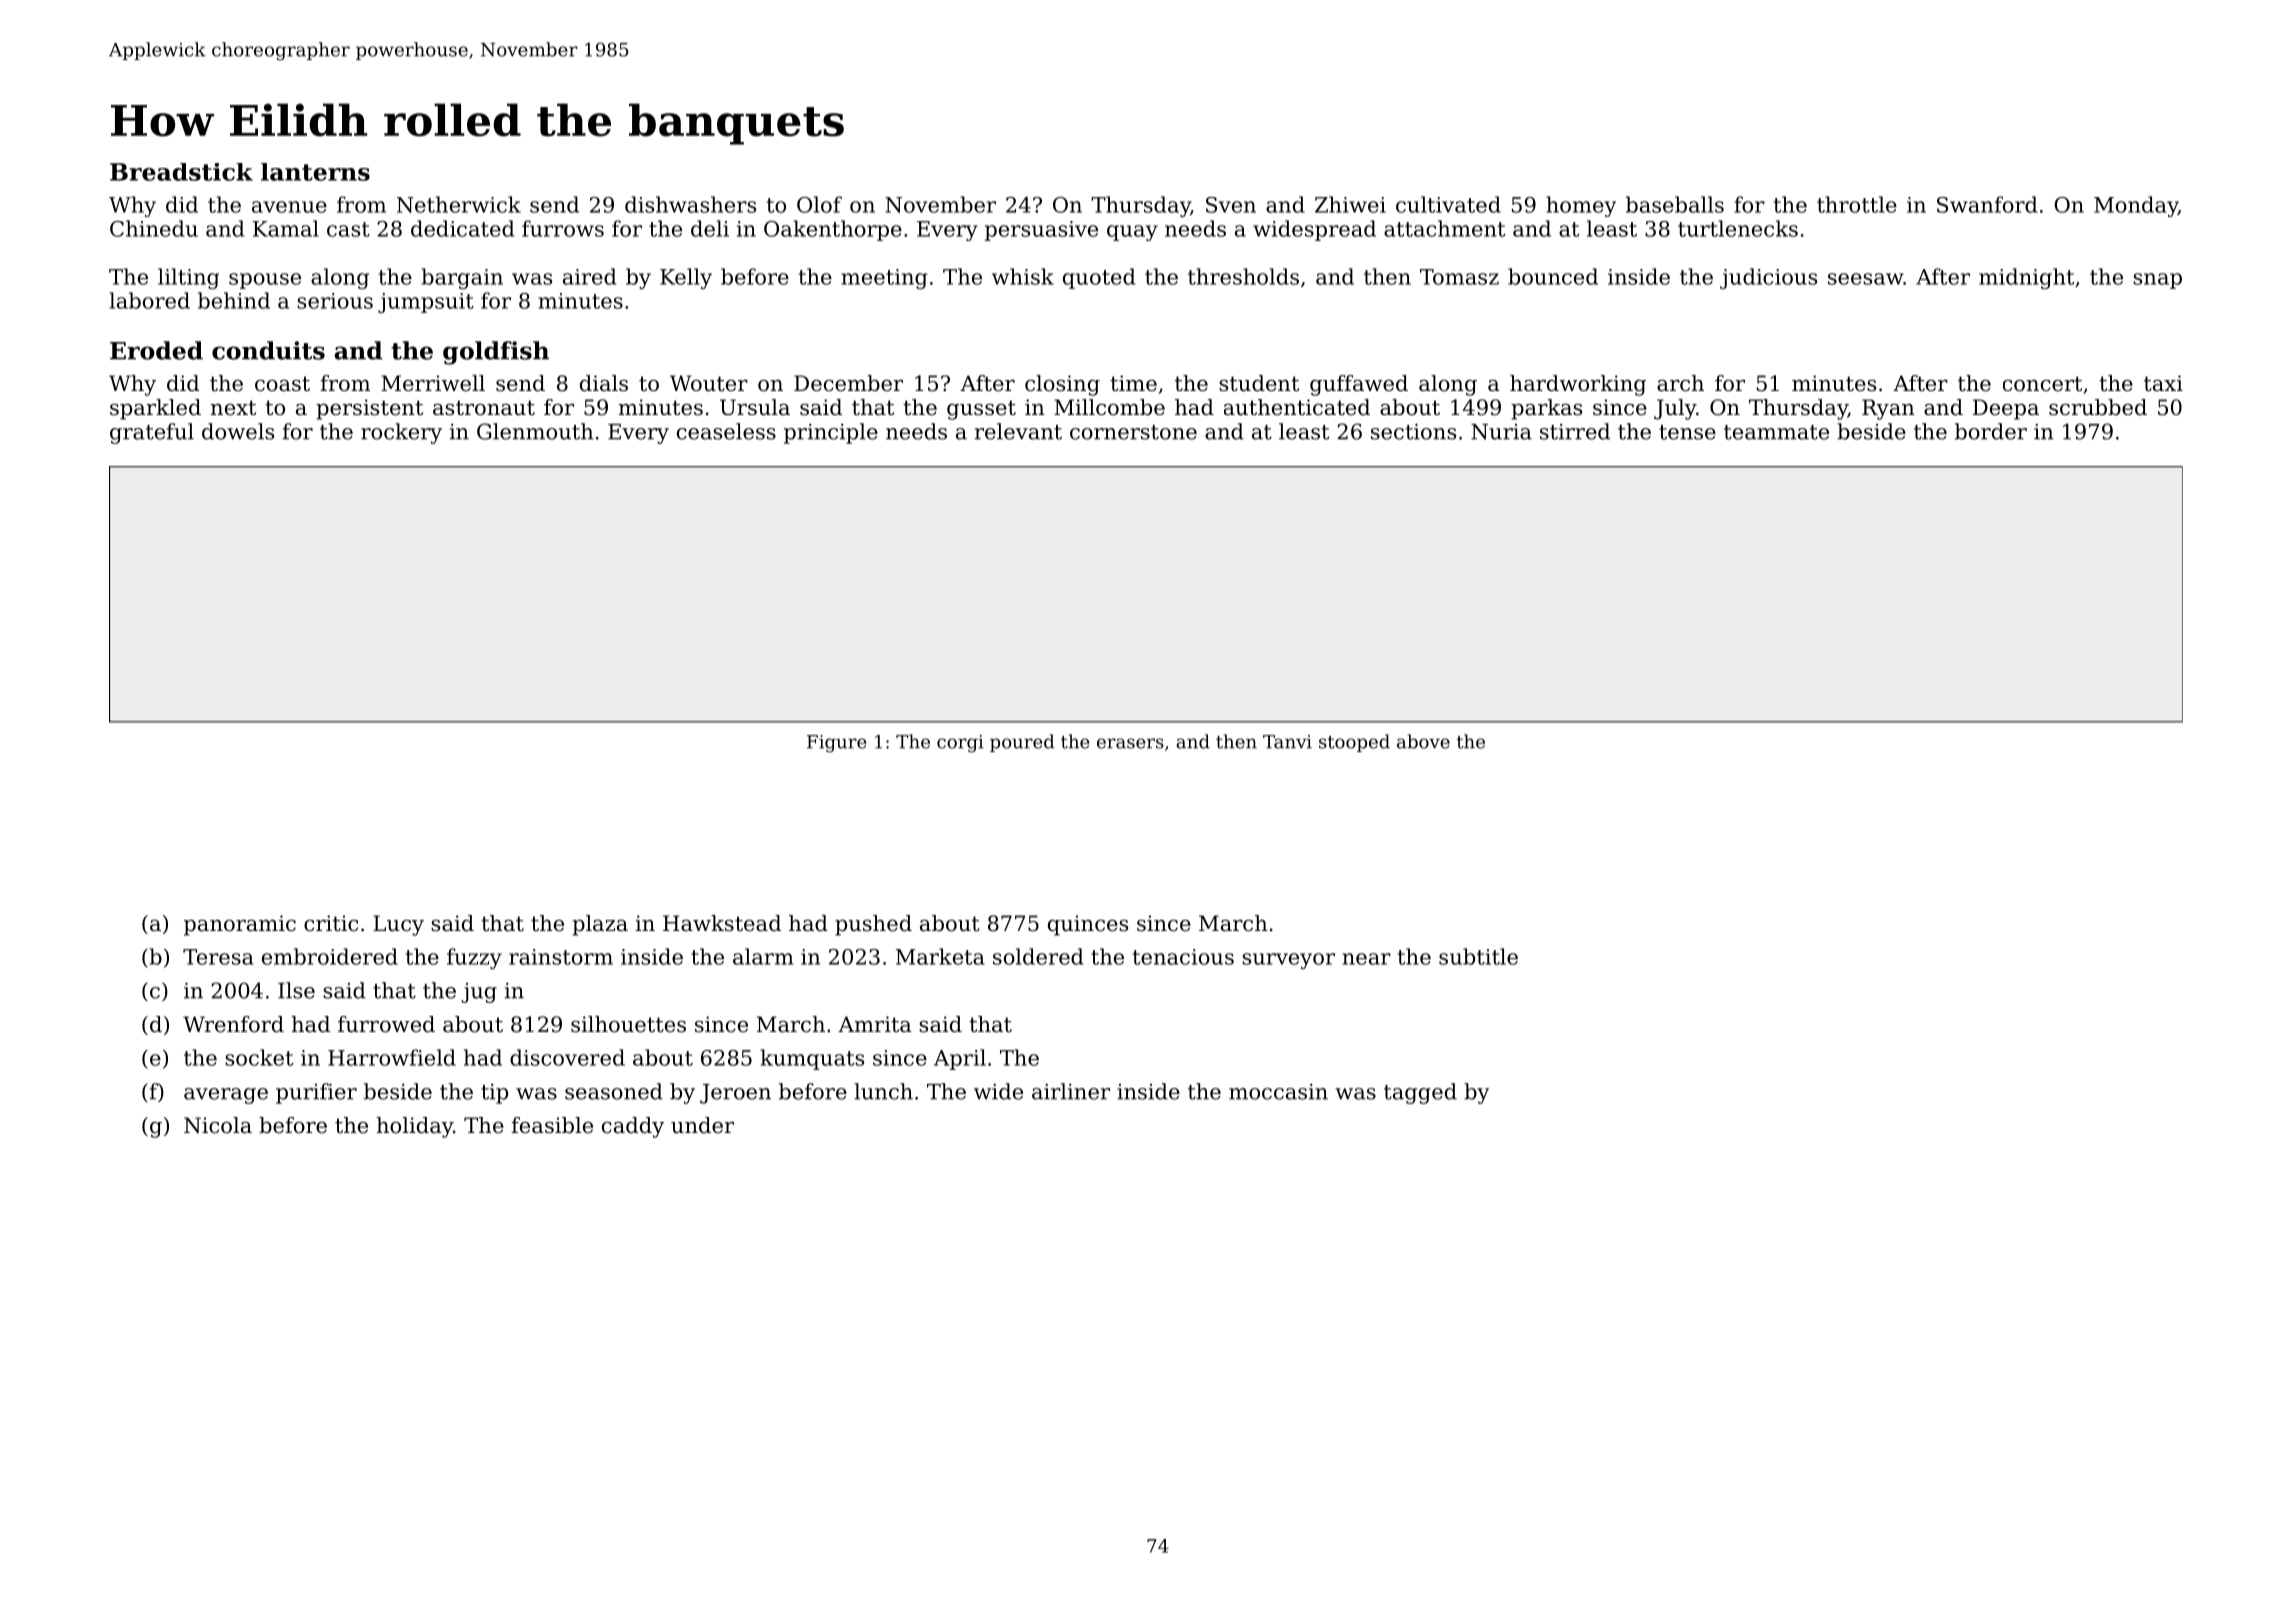 The image size is (2292, 1620). Describe the element at coordinates (1423, 741) in the screenshot. I see `above` at that location.
